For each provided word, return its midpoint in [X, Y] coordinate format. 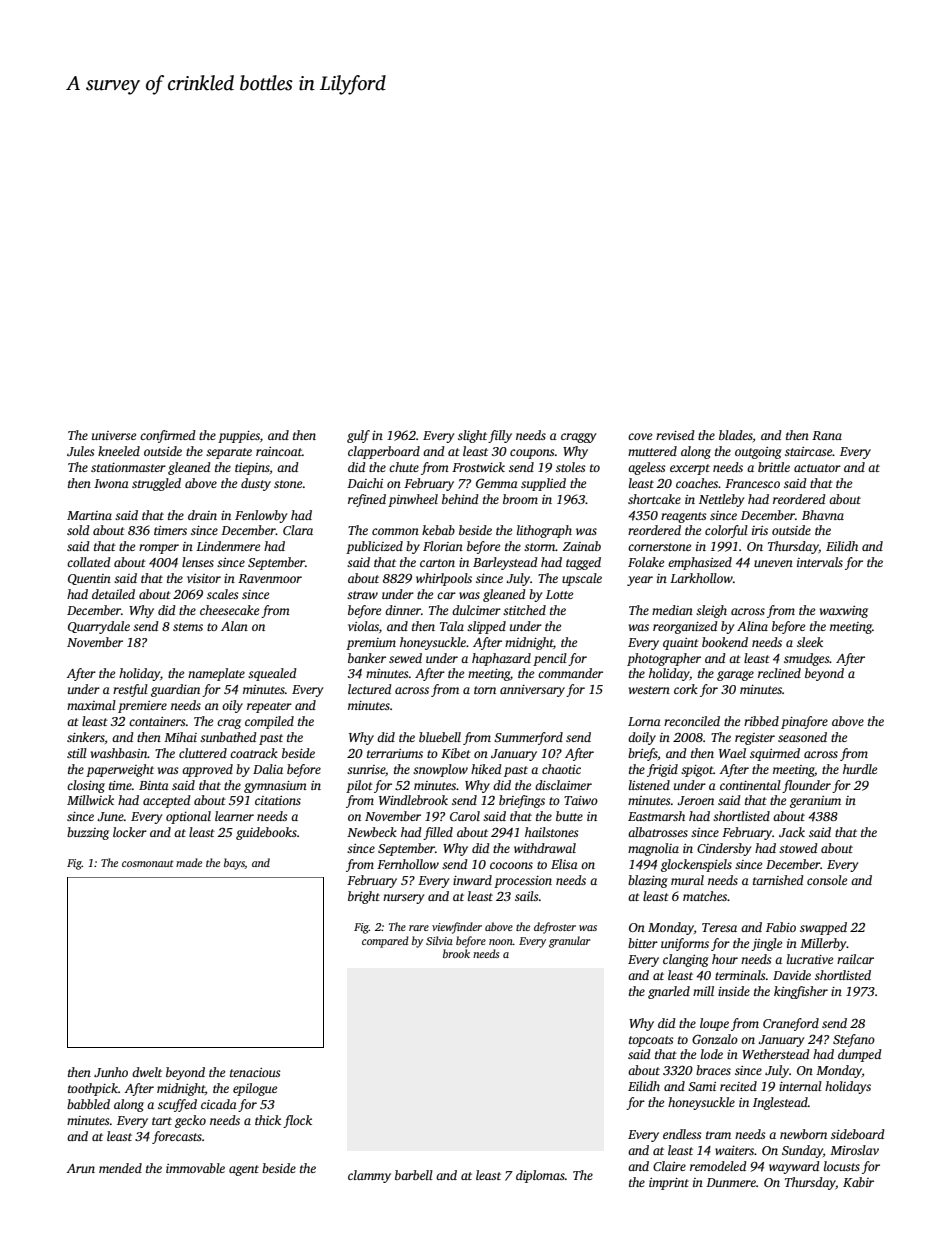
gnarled [669, 992]
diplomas [540, 1176]
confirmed [168, 436]
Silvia [439, 940]
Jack [792, 832]
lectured [370, 689]
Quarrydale [99, 627]
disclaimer [563, 785]
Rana [827, 435]
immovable [195, 1168]
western [649, 690]
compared [385, 942]
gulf [358, 436]
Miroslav [854, 1150]
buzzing [88, 833]
